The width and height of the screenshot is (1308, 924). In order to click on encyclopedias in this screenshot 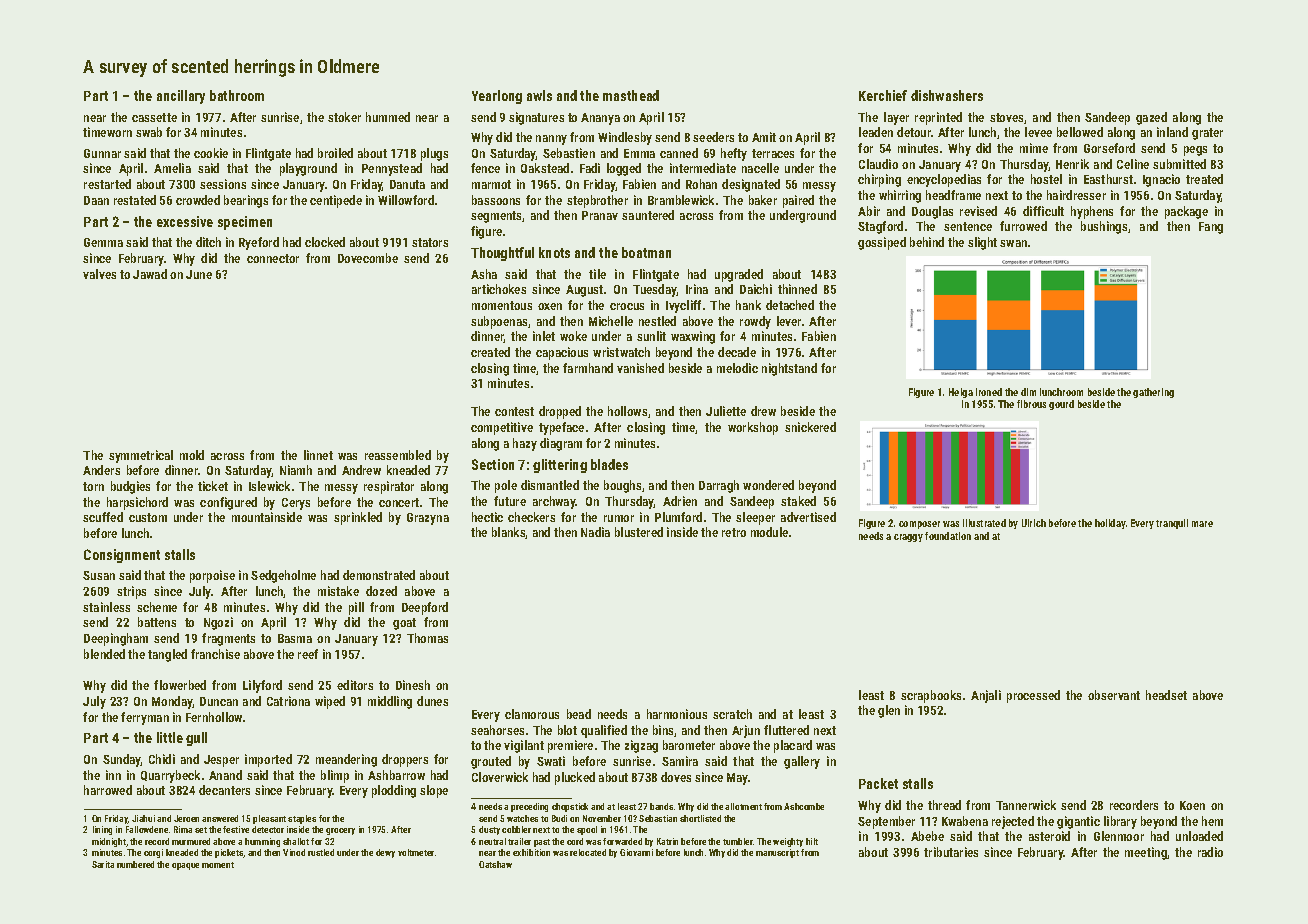, I will do `click(944, 180)`.
